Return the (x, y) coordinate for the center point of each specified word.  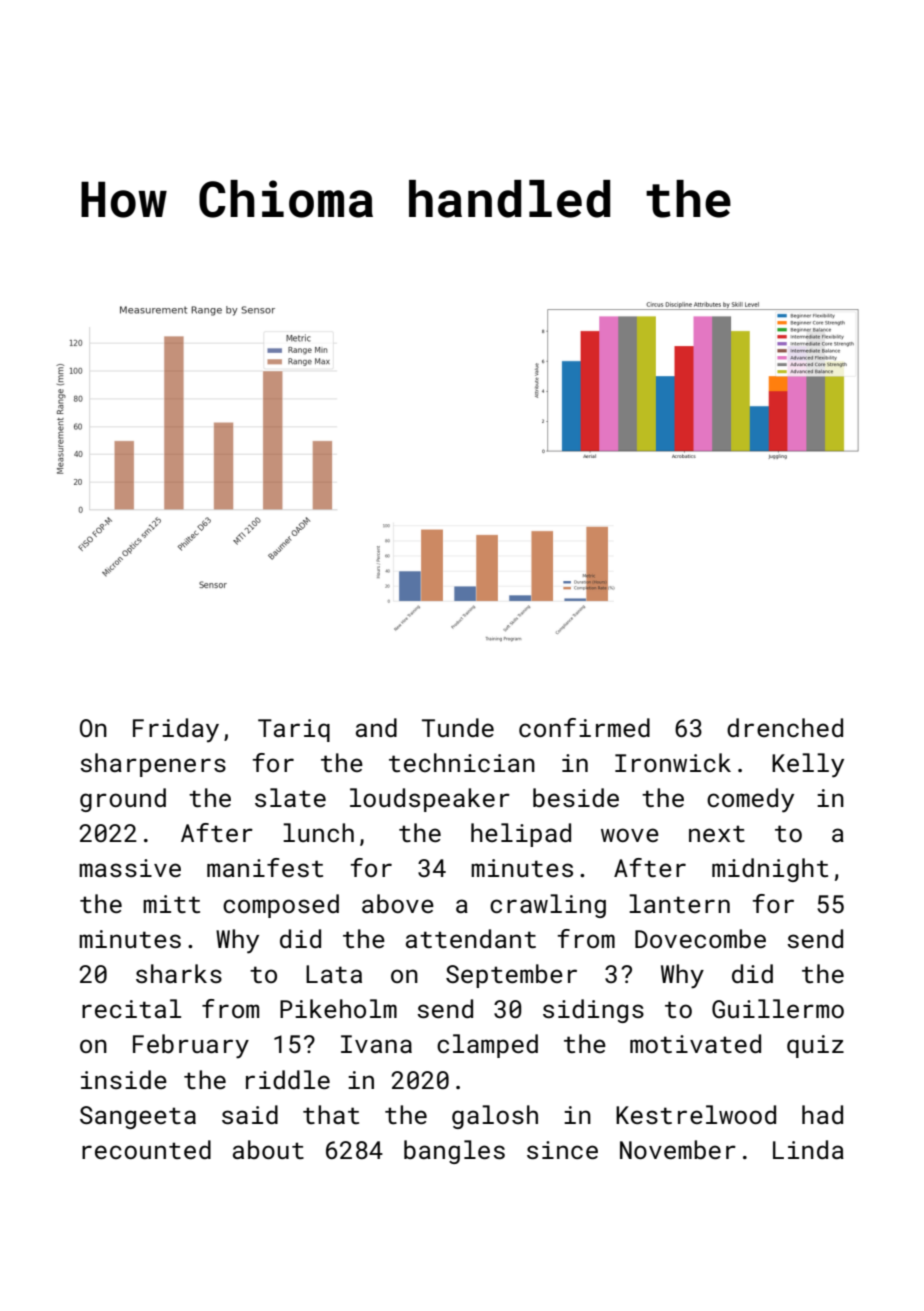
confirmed (584, 727)
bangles (454, 1152)
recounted (146, 1149)
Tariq (294, 730)
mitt (171, 904)
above (398, 903)
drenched (785, 727)
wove (630, 835)
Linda (808, 1149)
